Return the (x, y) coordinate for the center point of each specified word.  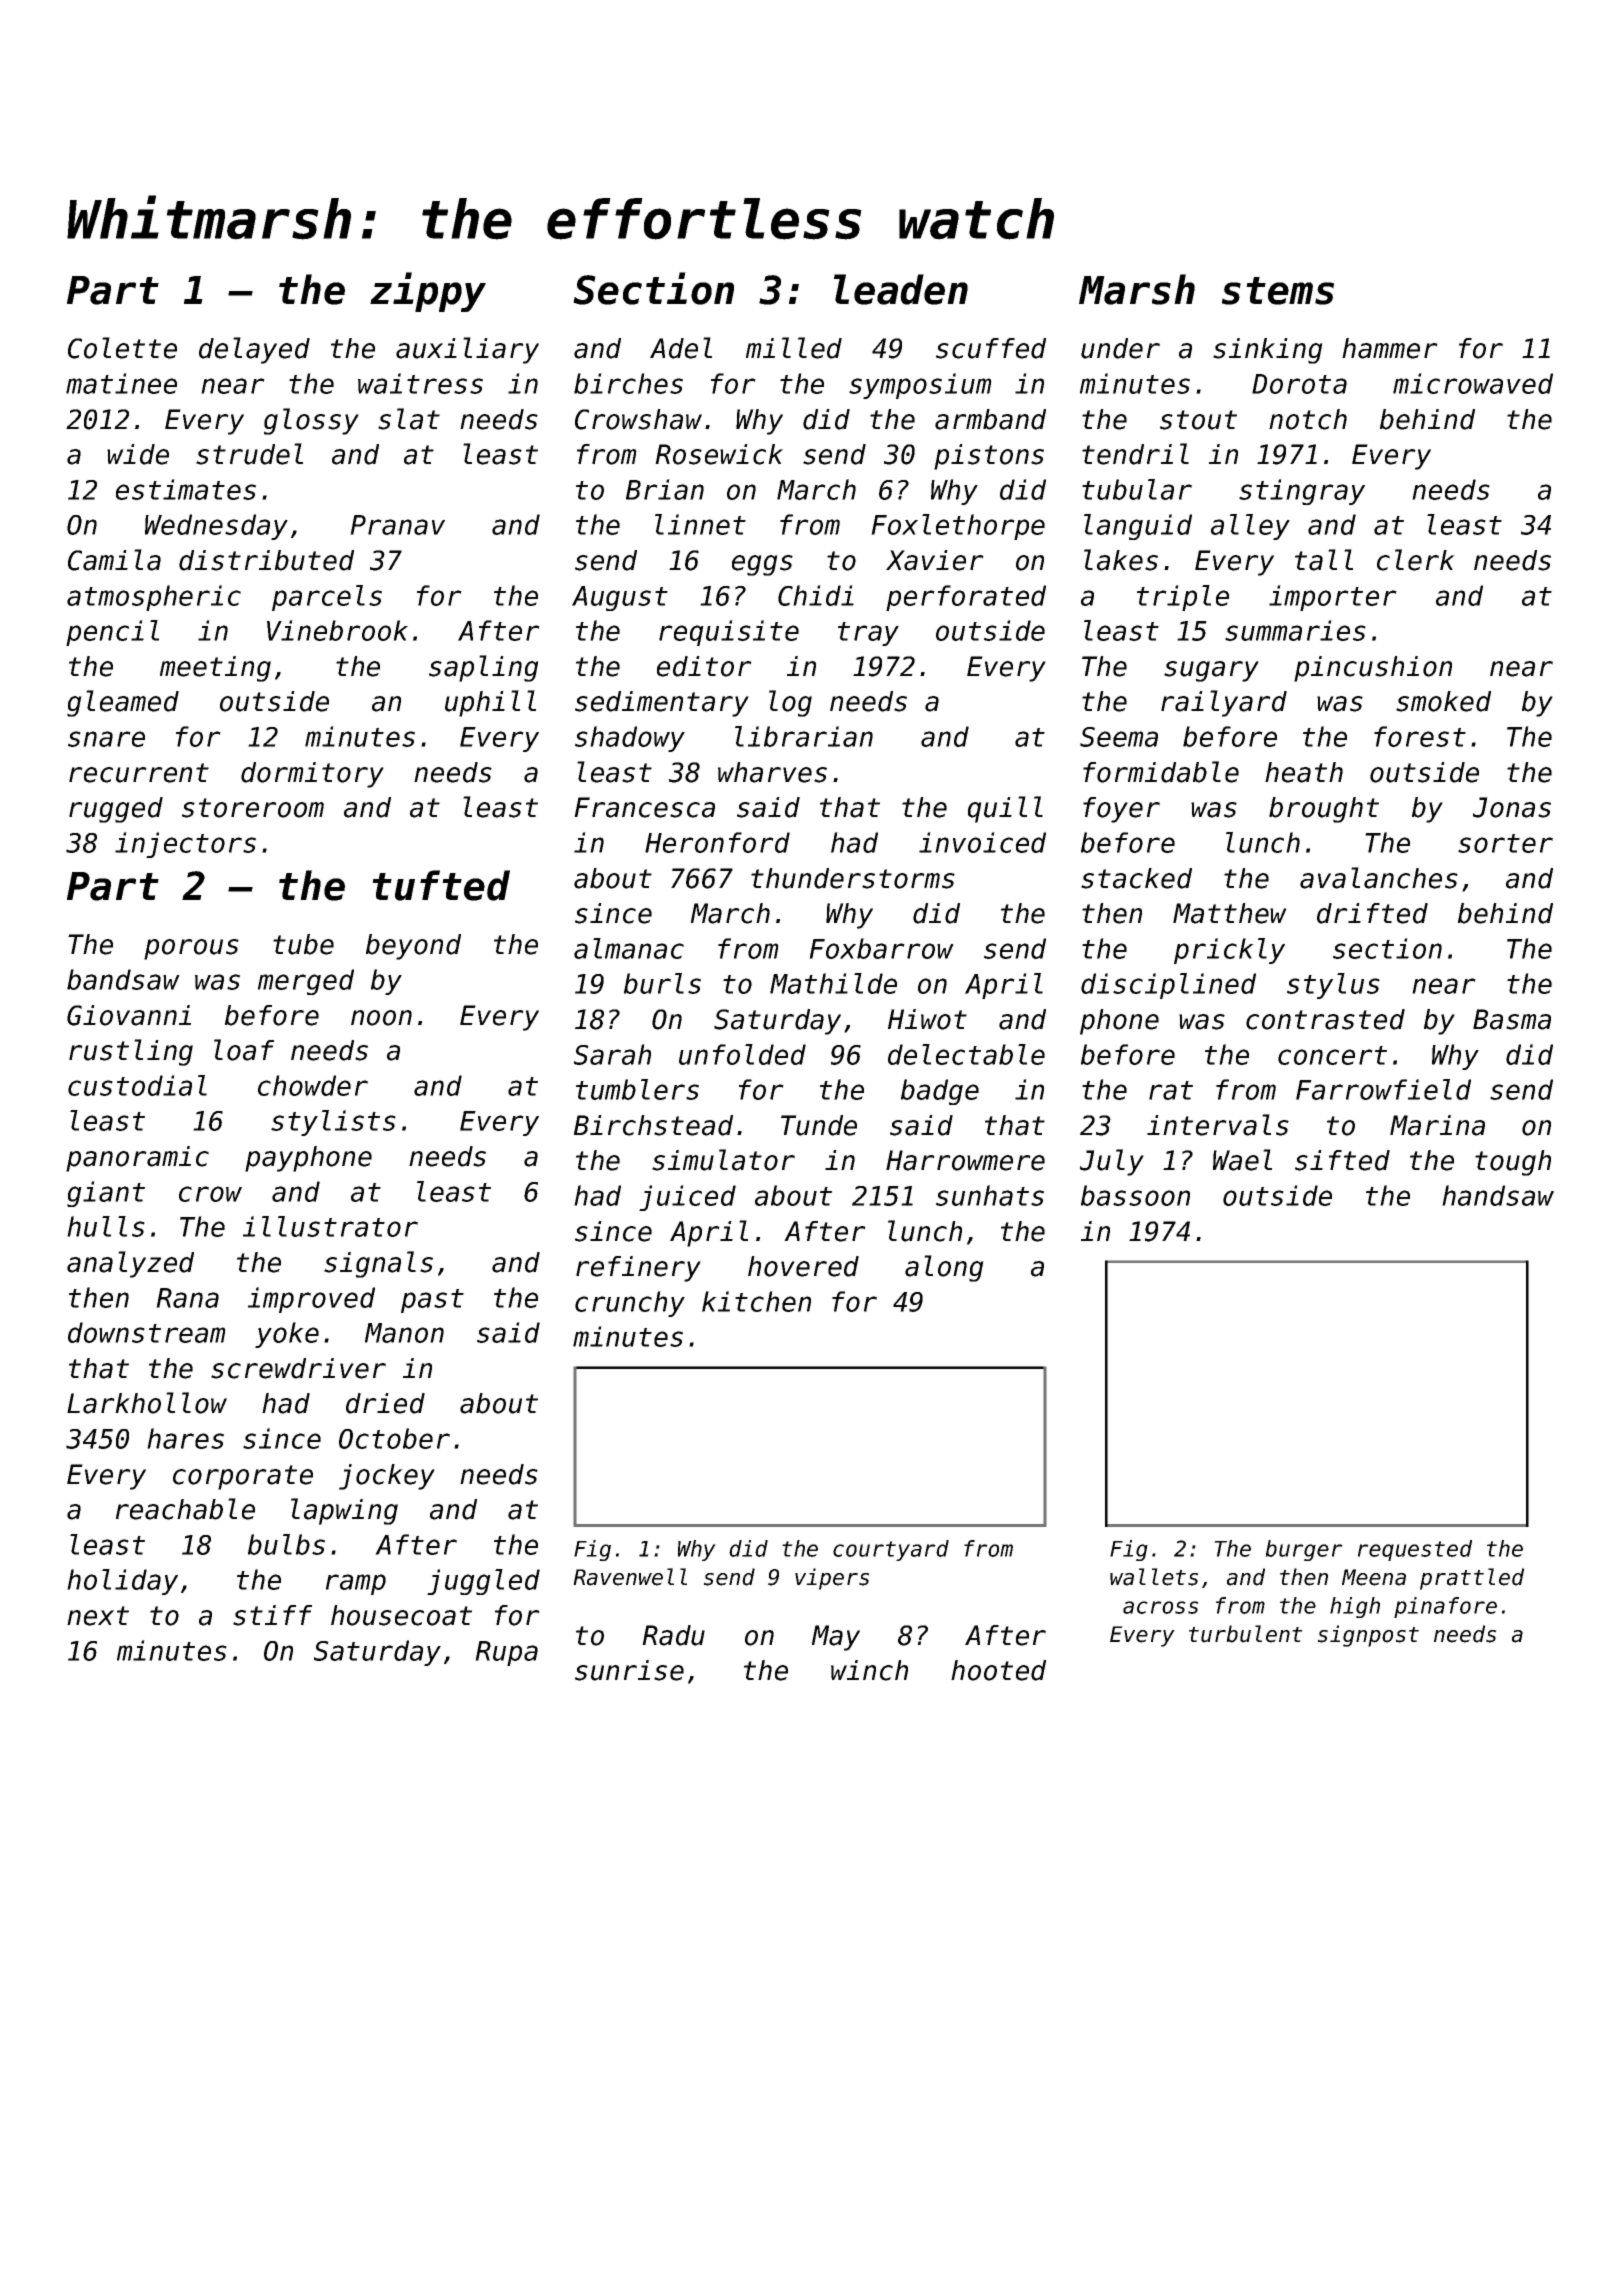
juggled (483, 1582)
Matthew (1230, 913)
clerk (1416, 560)
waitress (420, 383)
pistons (989, 457)
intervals (1218, 1125)
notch (1308, 419)
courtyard (891, 1550)
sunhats (990, 1195)
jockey (387, 1477)
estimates (186, 489)
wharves (772, 772)
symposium (920, 386)
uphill (490, 703)
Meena (1374, 1577)
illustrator (330, 1226)
